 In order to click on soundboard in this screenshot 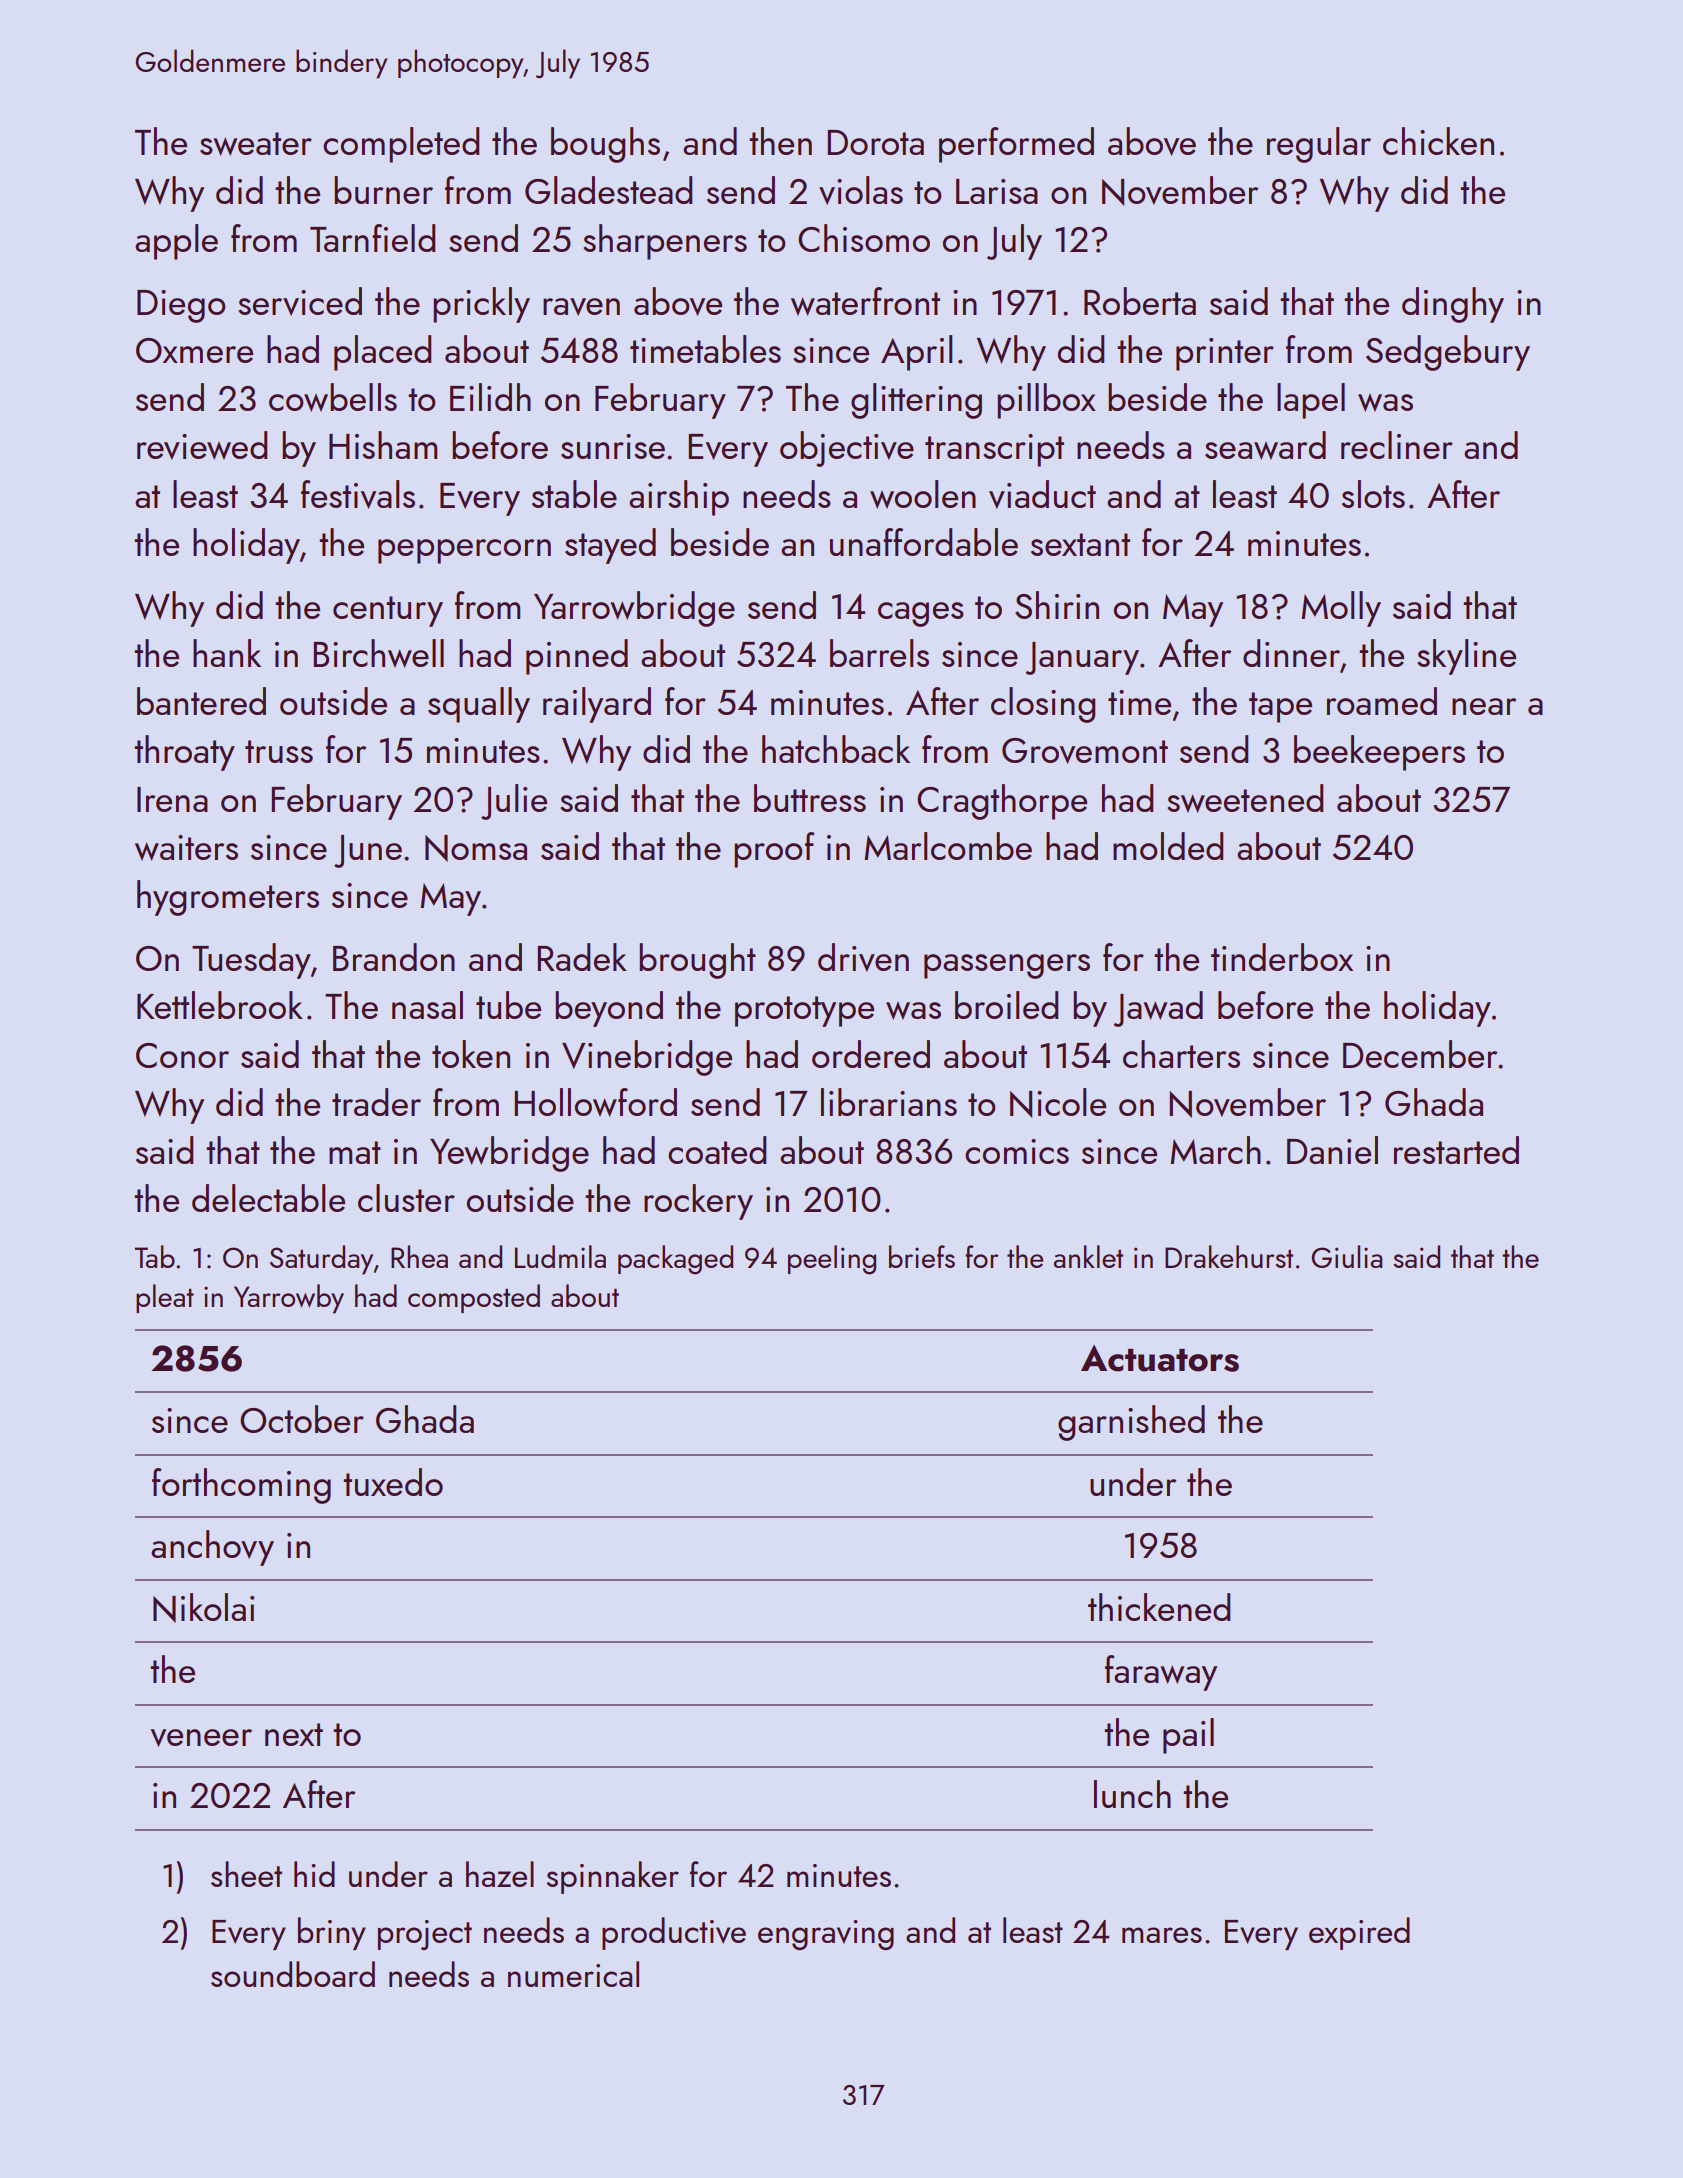, I will do `click(293, 1974)`.
